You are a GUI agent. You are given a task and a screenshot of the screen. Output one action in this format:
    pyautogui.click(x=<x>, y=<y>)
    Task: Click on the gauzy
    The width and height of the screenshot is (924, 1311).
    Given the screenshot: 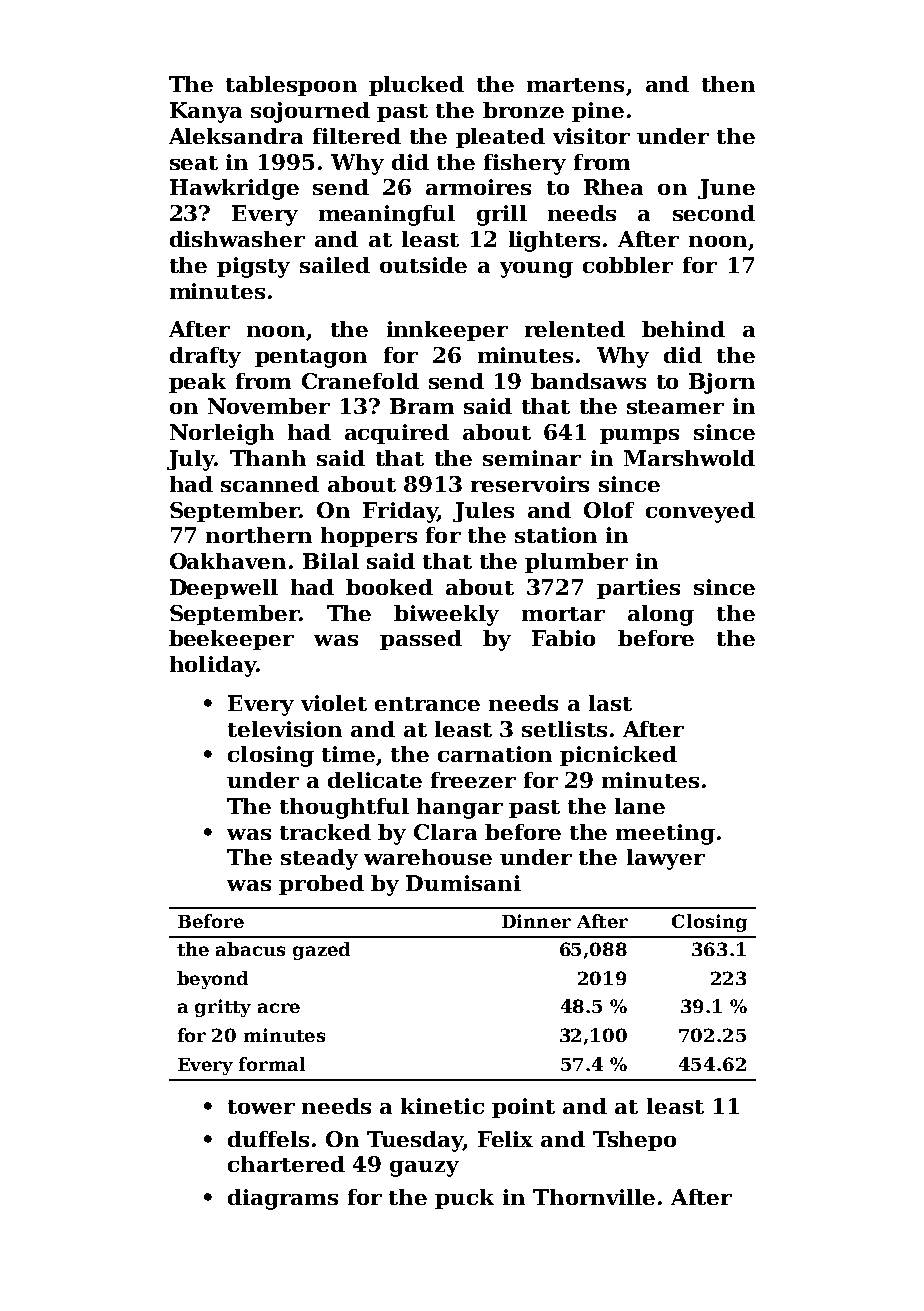 What is the action you would take?
    pyautogui.click(x=424, y=1169)
